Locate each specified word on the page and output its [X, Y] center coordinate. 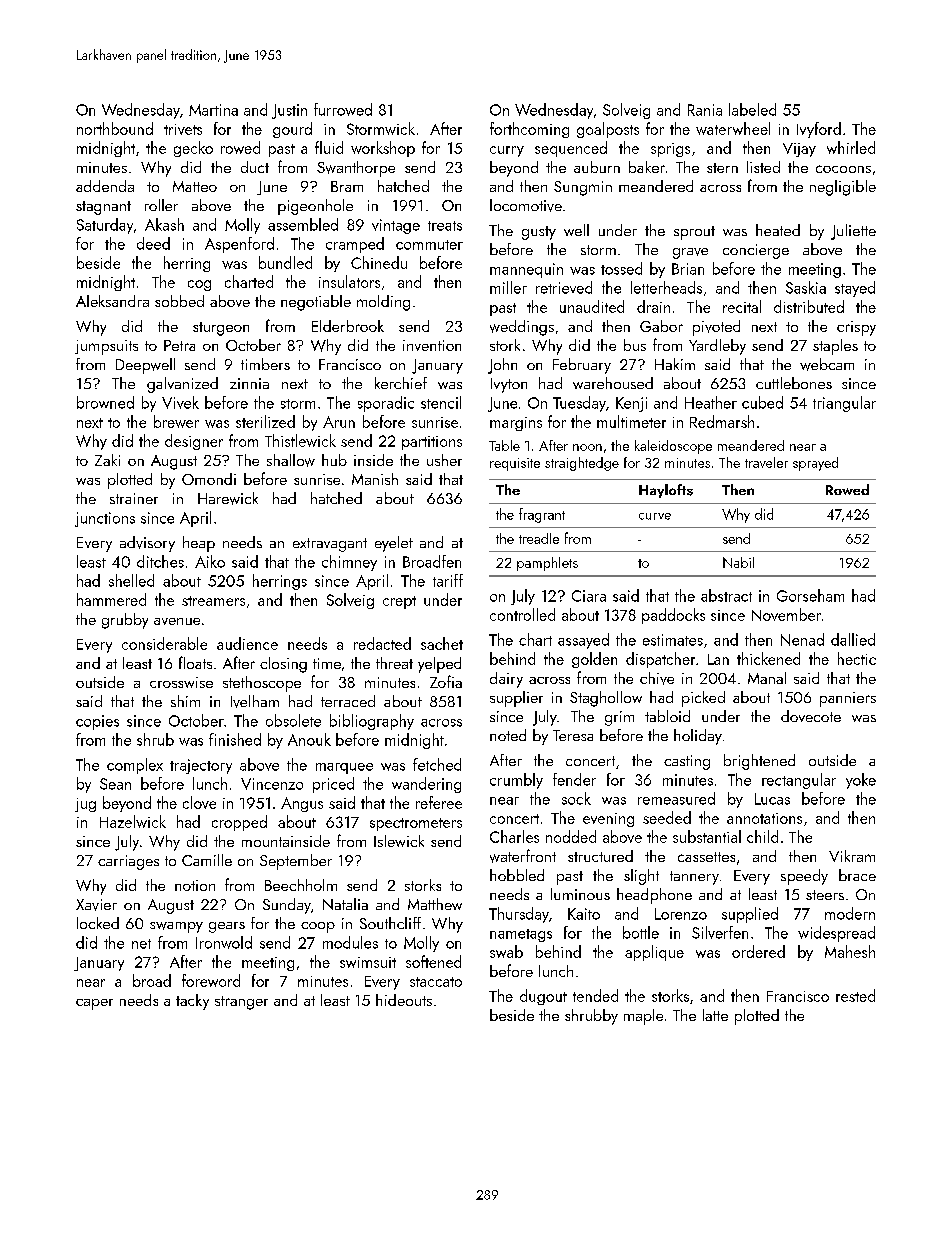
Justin [289, 111]
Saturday [105, 226]
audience [247, 643]
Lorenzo [681, 914]
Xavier [96, 905]
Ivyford [819, 130]
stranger [241, 1003]
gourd [292, 130]
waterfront [523, 856]
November [786, 614]
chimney [349, 563]
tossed [621, 268]
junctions [105, 519]
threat [394, 663]
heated [778, 230]
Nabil [738, 562]
